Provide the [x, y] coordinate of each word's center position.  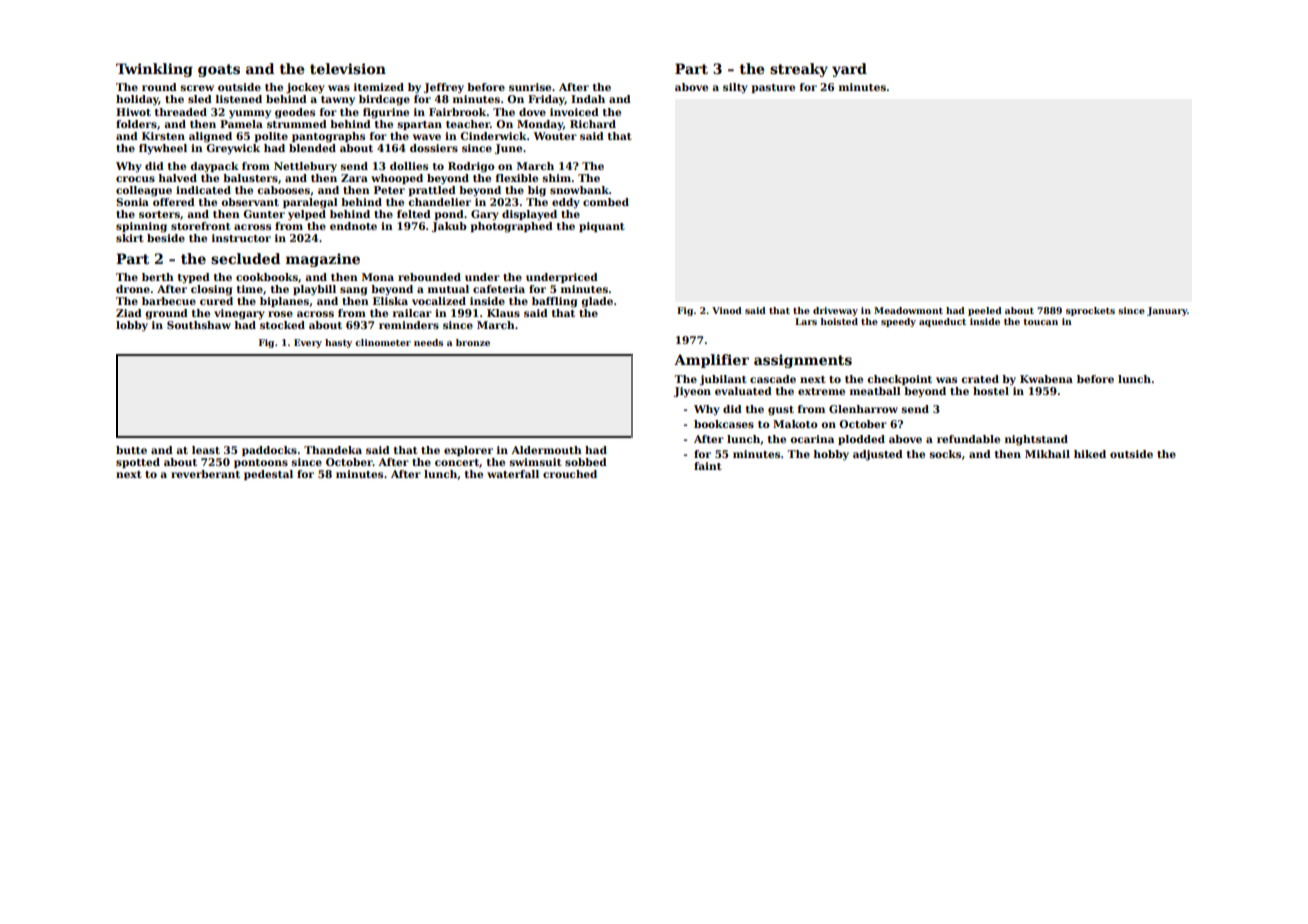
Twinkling [154, 70]
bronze [473, 342]
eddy [566, 203]
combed [606, 202]
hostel [991, 391]
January [1167, 311]
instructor [241, 238]
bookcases [724, 424]
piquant [602, 227]
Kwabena [1046, 379]
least [206, 450]
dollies [409, 166]
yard [849, 70]
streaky [799, 70]
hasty [338, 343]
